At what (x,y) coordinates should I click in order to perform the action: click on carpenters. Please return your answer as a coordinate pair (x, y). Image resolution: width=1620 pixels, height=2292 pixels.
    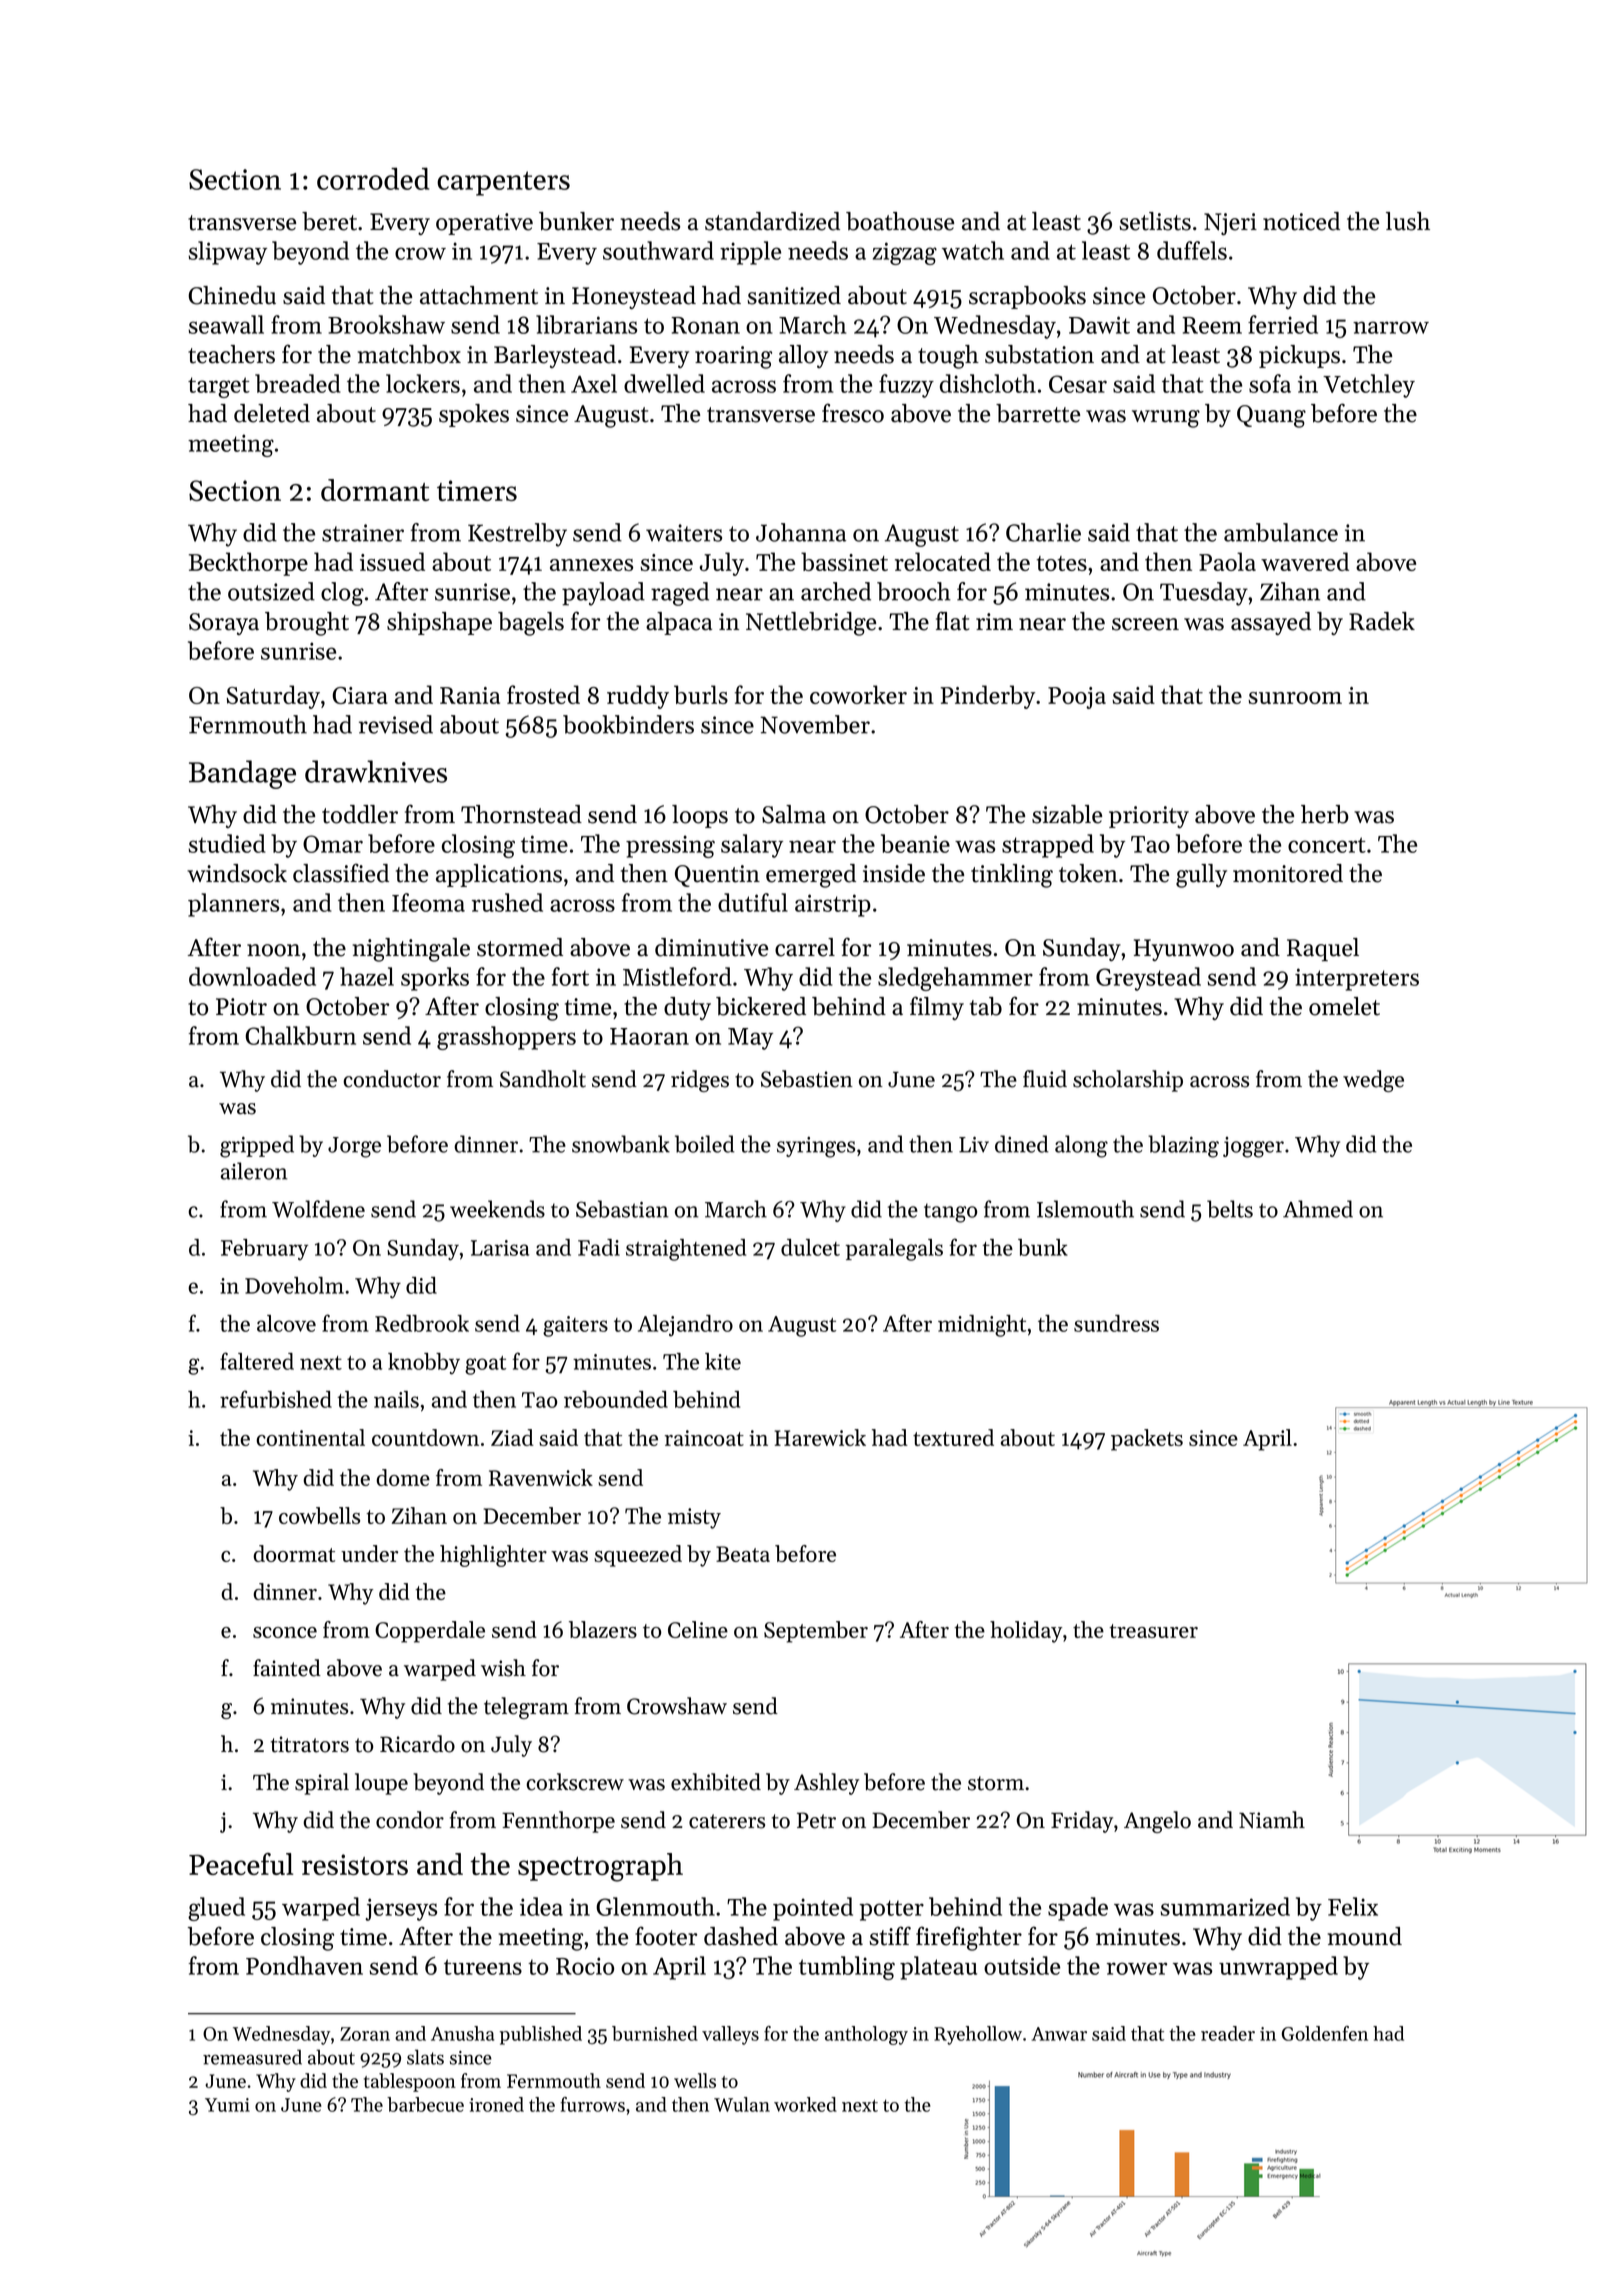
    Looking at the image, I should click on (503, 183).
